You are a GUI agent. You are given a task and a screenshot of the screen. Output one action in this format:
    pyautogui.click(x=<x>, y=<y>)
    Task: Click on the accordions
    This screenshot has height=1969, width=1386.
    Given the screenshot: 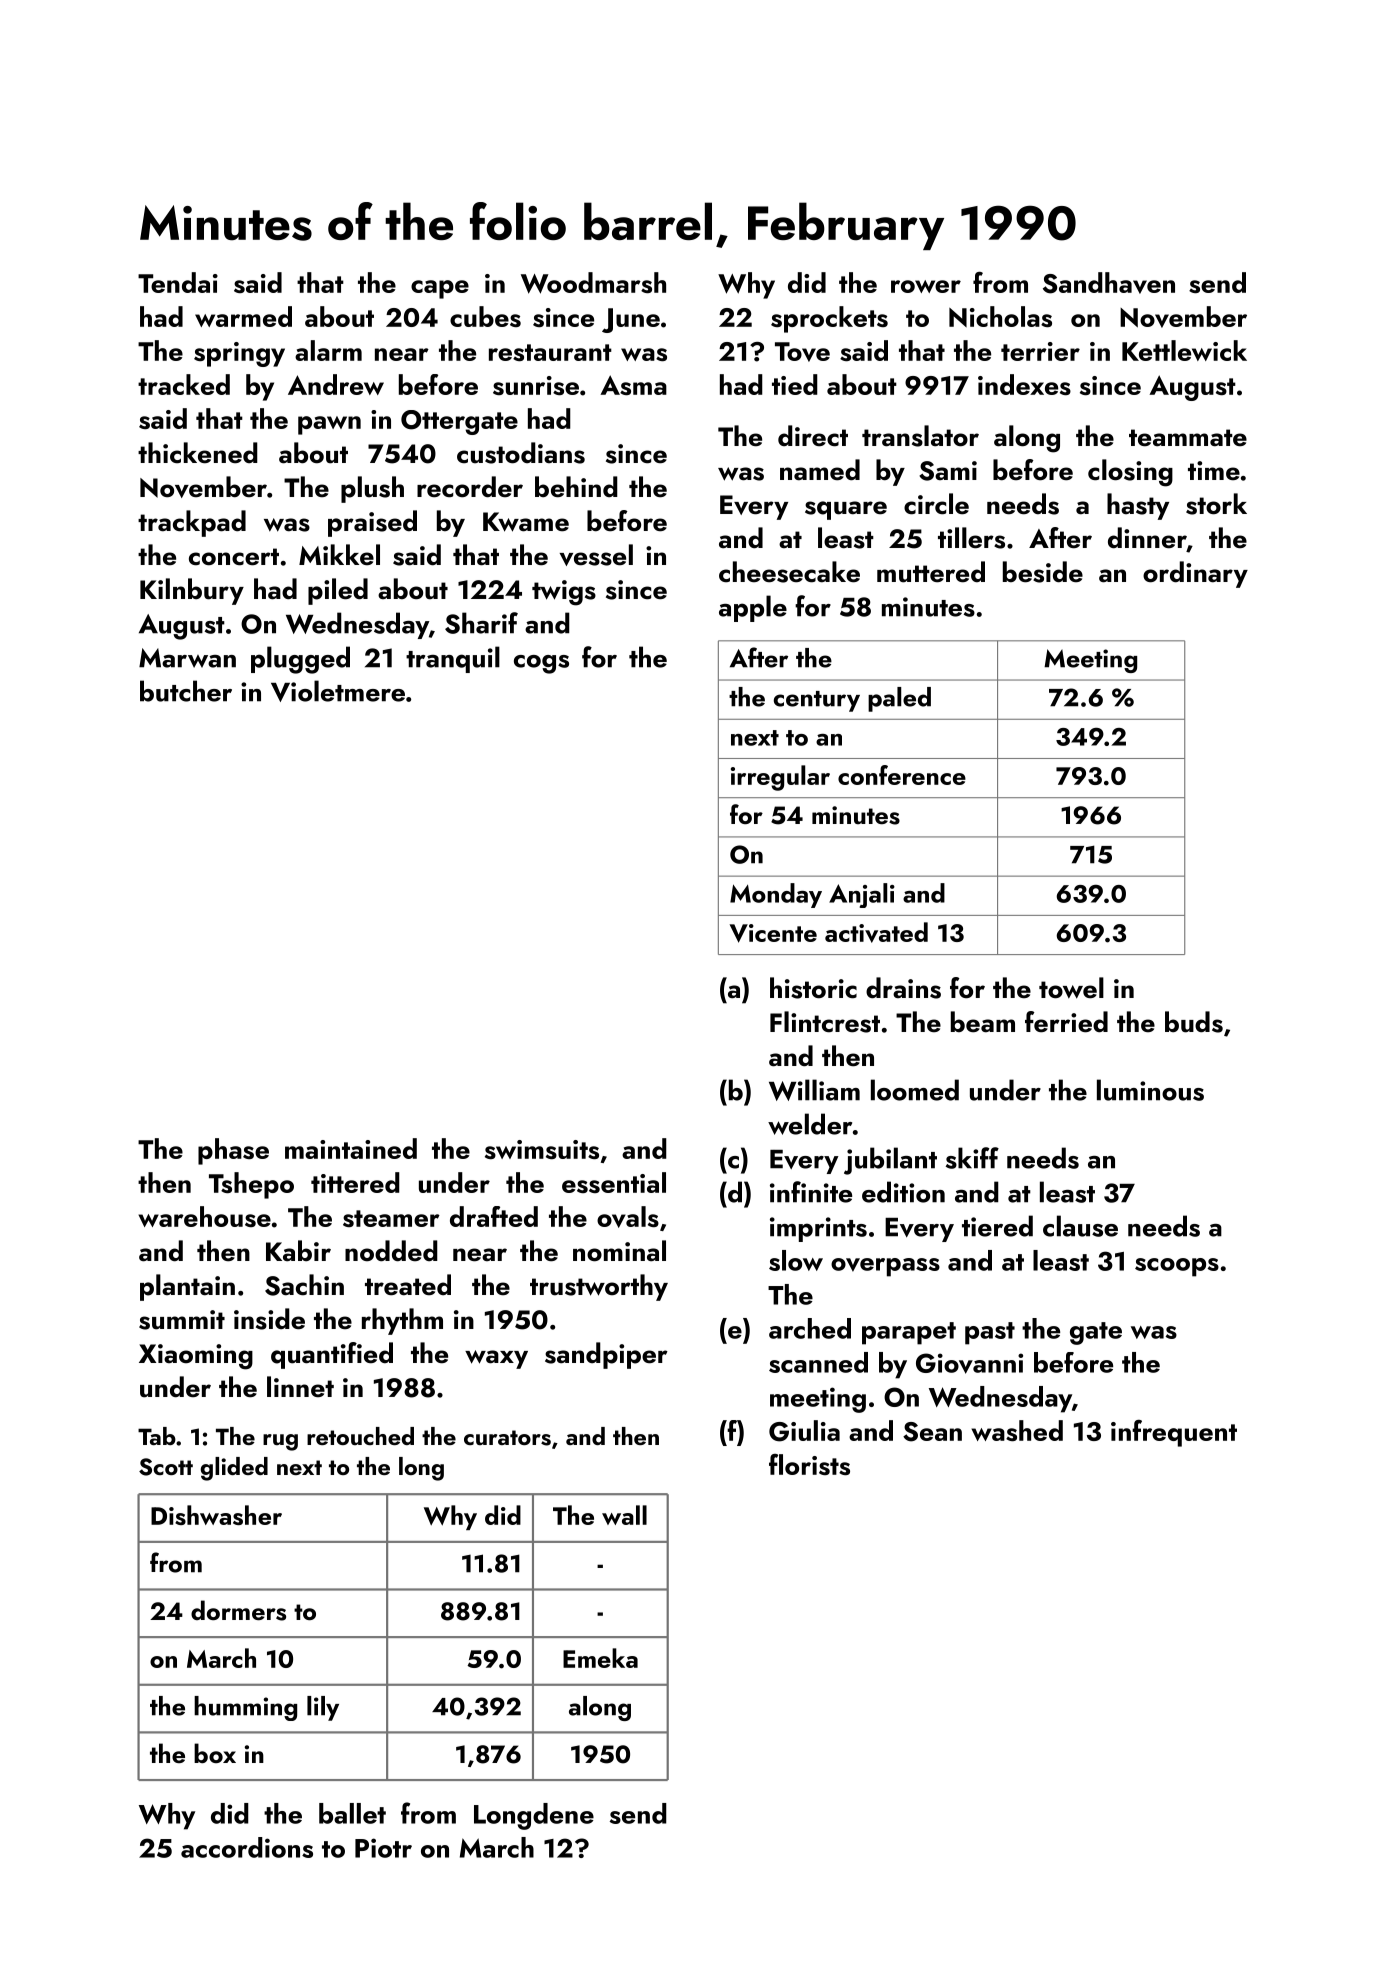 What is the action you would take?
    pyautogui.click(x=247, y=1847)
